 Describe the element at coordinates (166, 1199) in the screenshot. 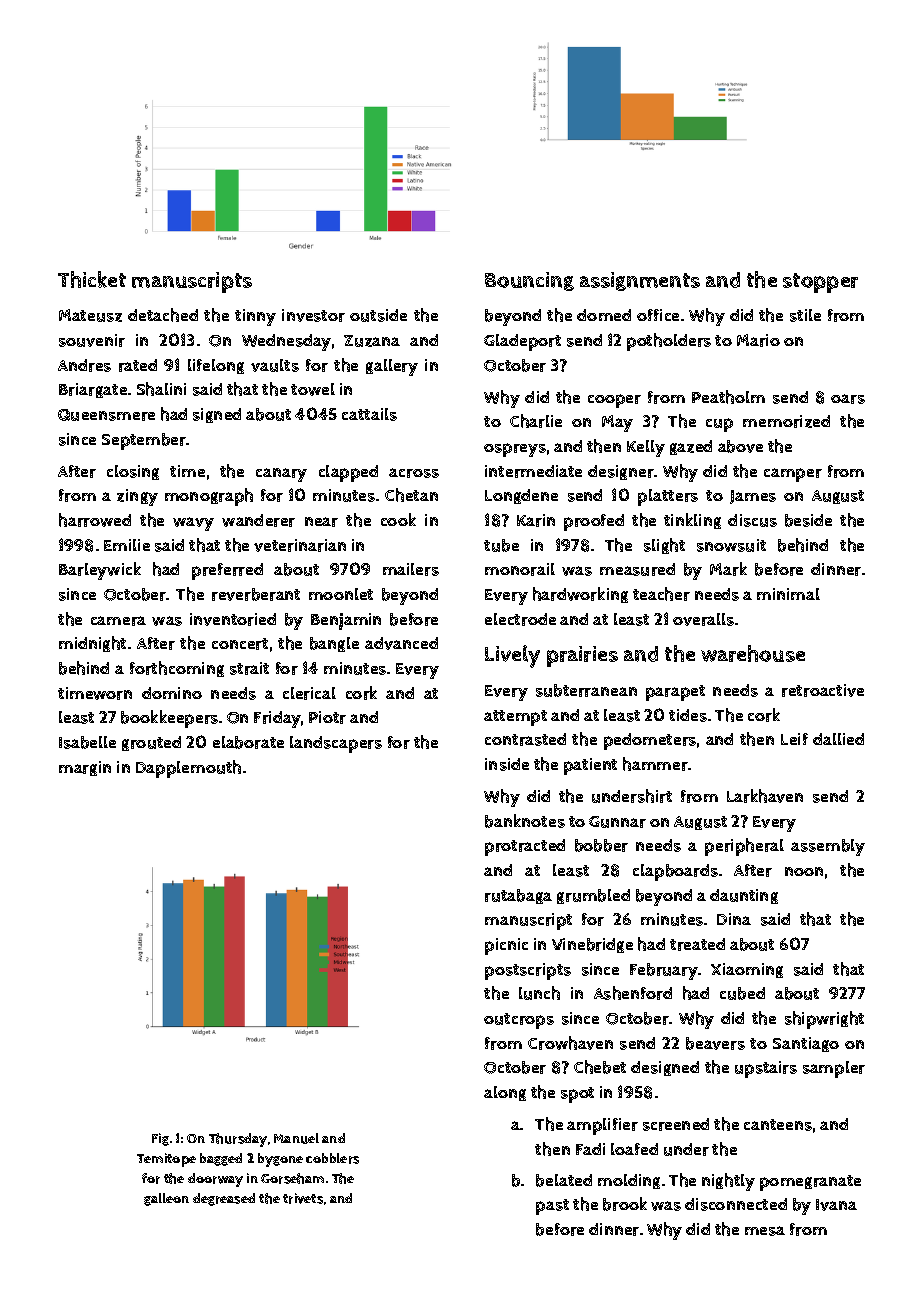

I see `galleon` at that location.
